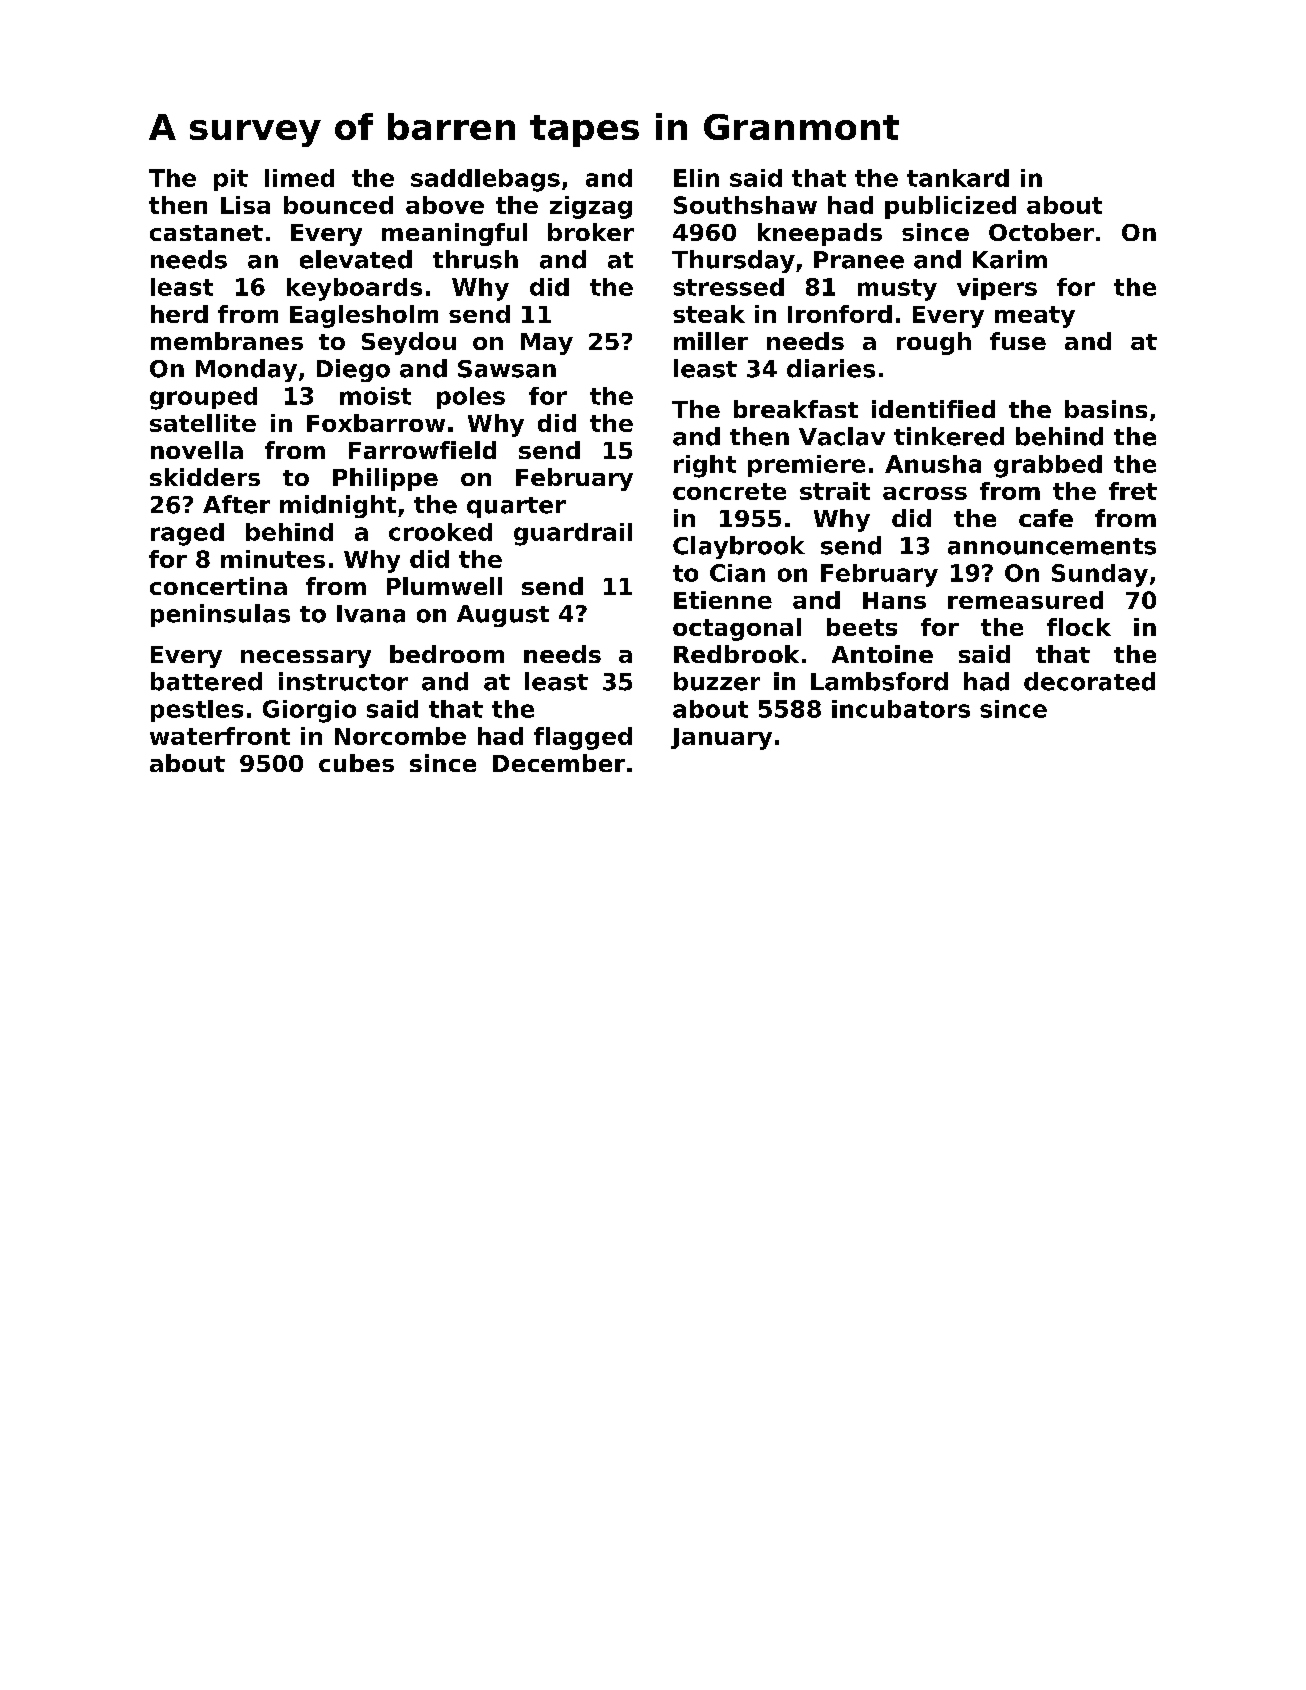 The image size is (1306, 1690). What do you see at coordinates (559, 763) in the screenshot?
I see `December` at bounding box center [559, 763].
